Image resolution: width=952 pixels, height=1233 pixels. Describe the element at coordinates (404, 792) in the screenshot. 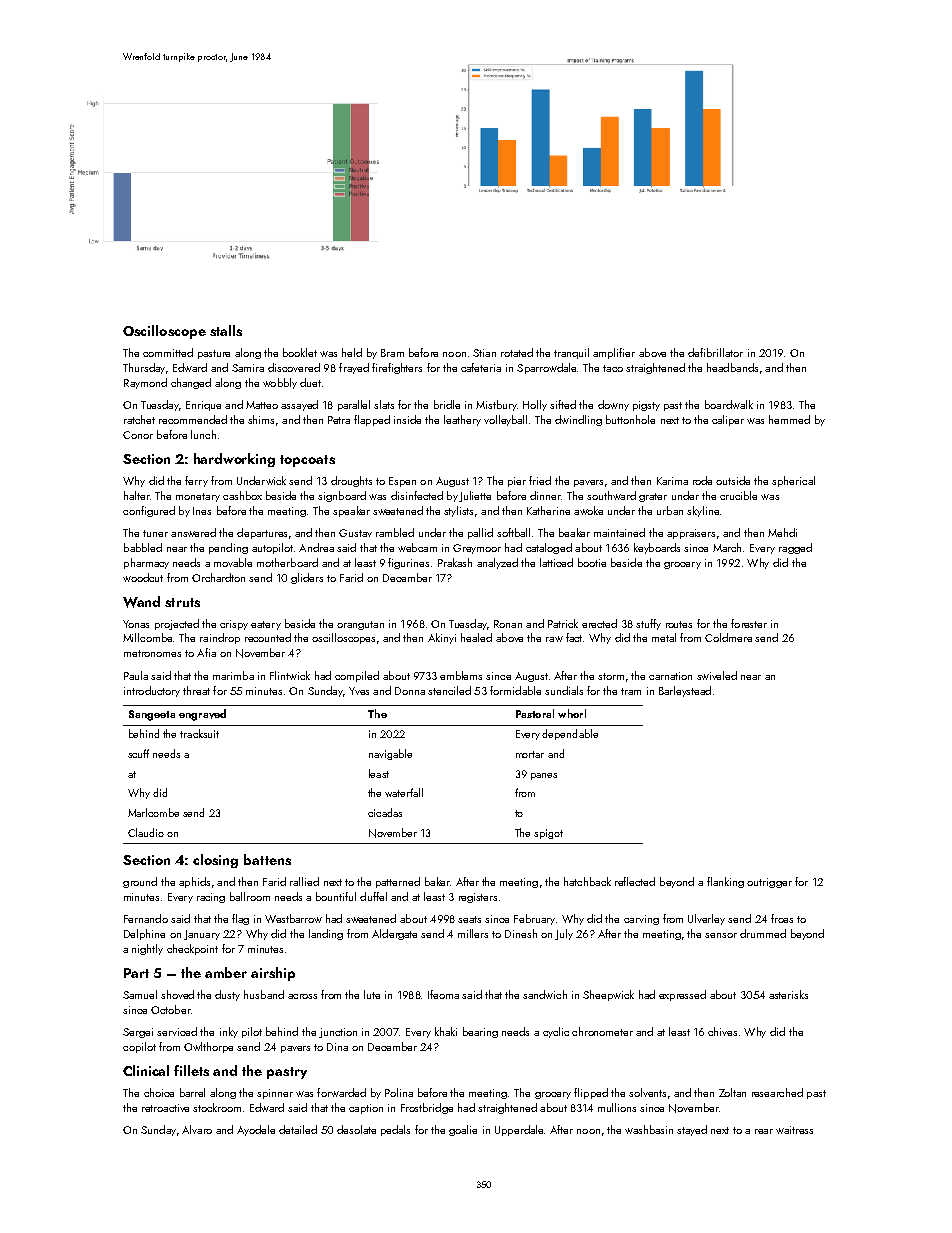

I see `waterfall` at that location.
